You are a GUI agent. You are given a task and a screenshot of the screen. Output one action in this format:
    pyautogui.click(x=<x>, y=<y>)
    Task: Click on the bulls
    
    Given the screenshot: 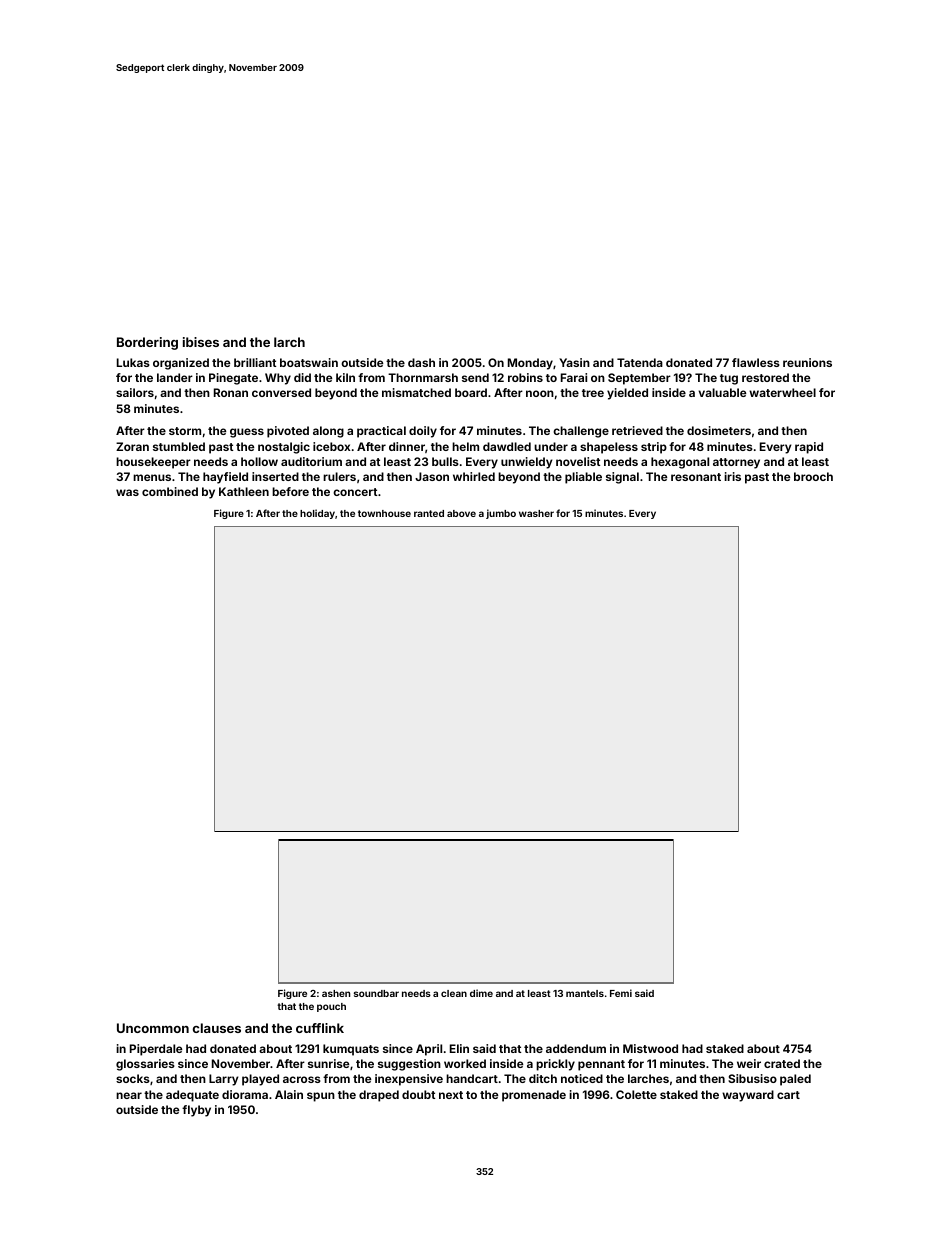 What is the action you would take?
    pyautogui.click(x=445, y=461)
